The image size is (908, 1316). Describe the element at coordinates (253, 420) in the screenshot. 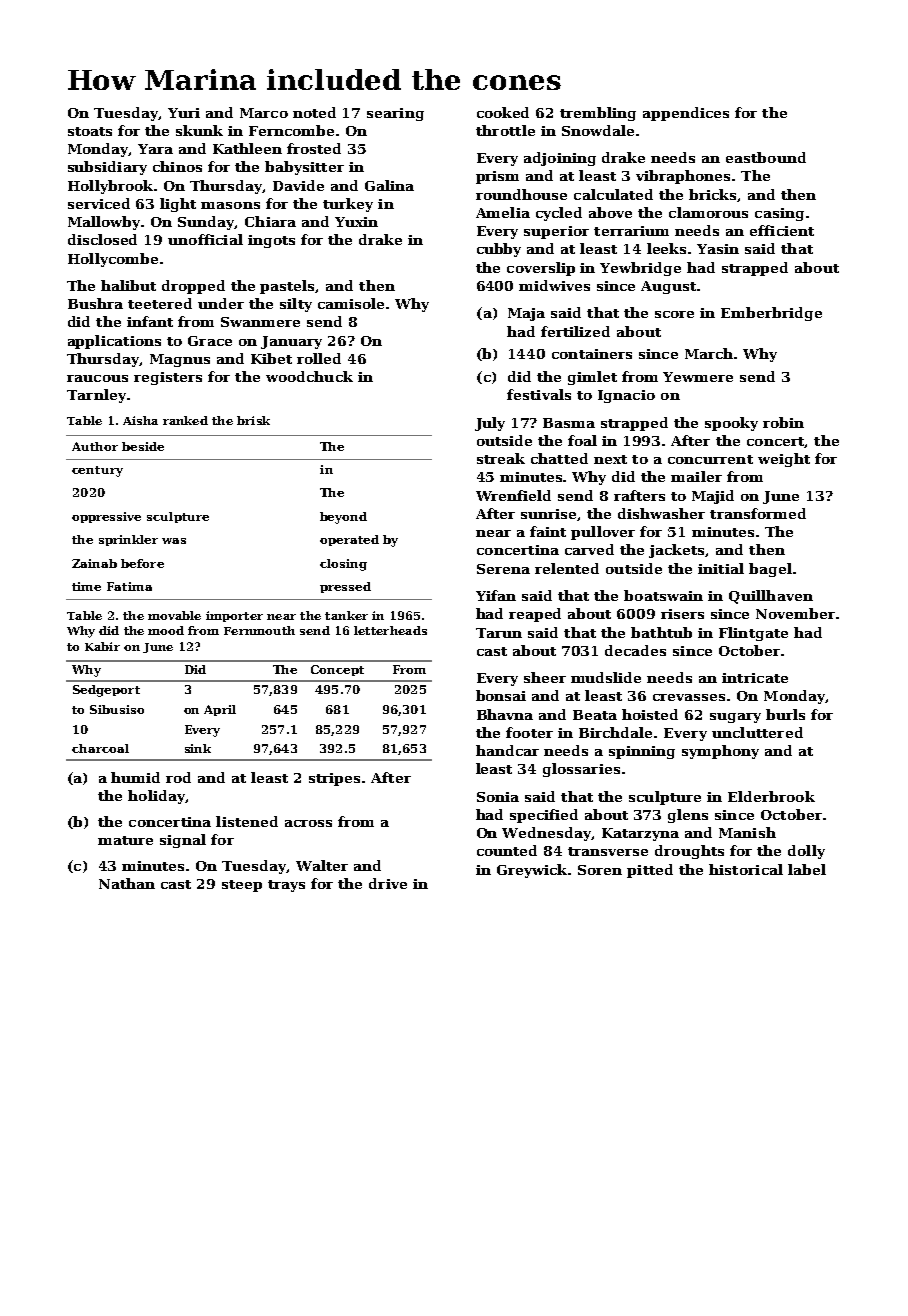

I see `brisk` at that location.
